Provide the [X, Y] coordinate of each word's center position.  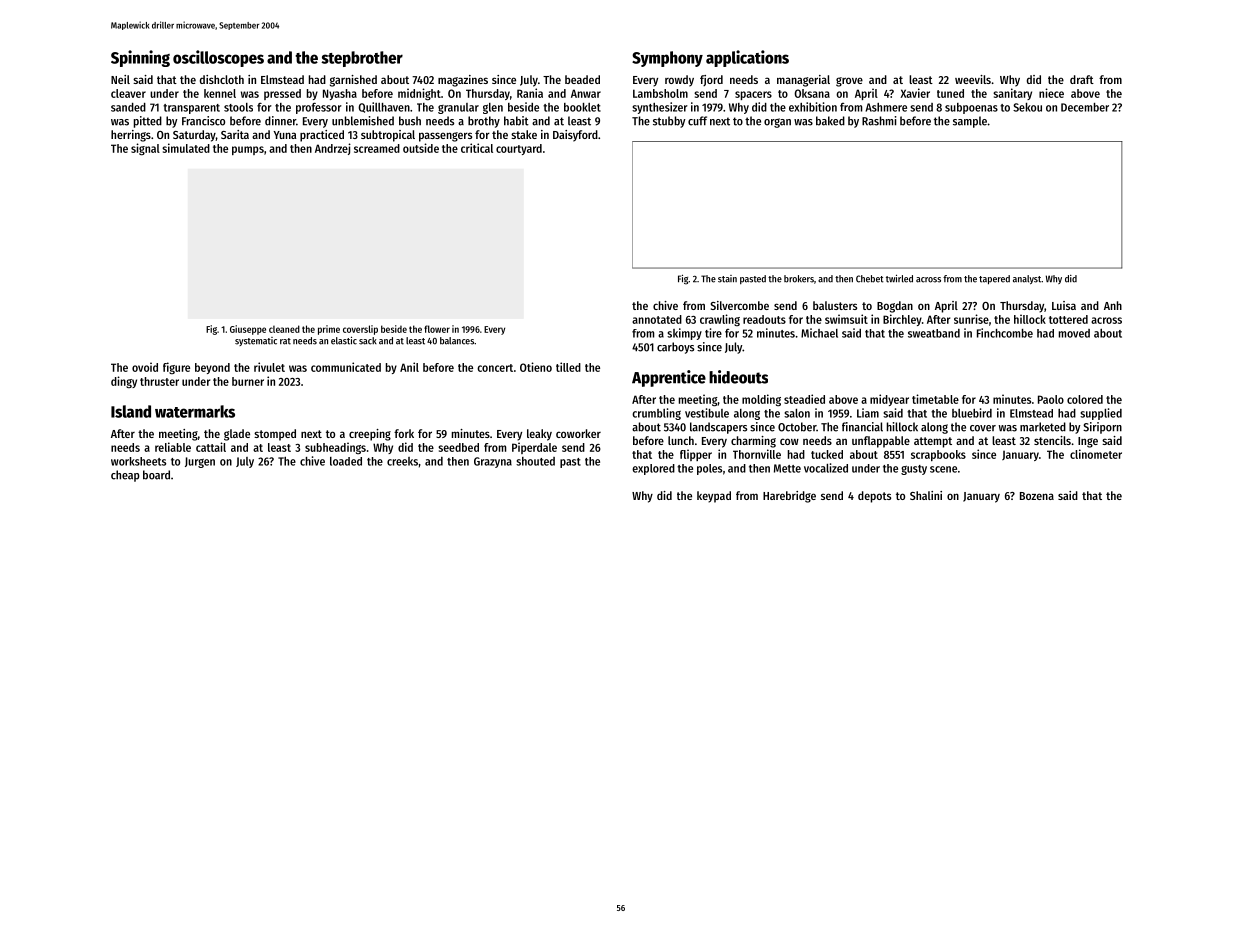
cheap [125, 476]
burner [248, 381]
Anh [1113, 305]
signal [145, 149]
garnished [353, 81]
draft [1082, 79]
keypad [714, 497]
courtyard [519, 149]
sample [970, 122]
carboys [675, 348]
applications [747, 58]
